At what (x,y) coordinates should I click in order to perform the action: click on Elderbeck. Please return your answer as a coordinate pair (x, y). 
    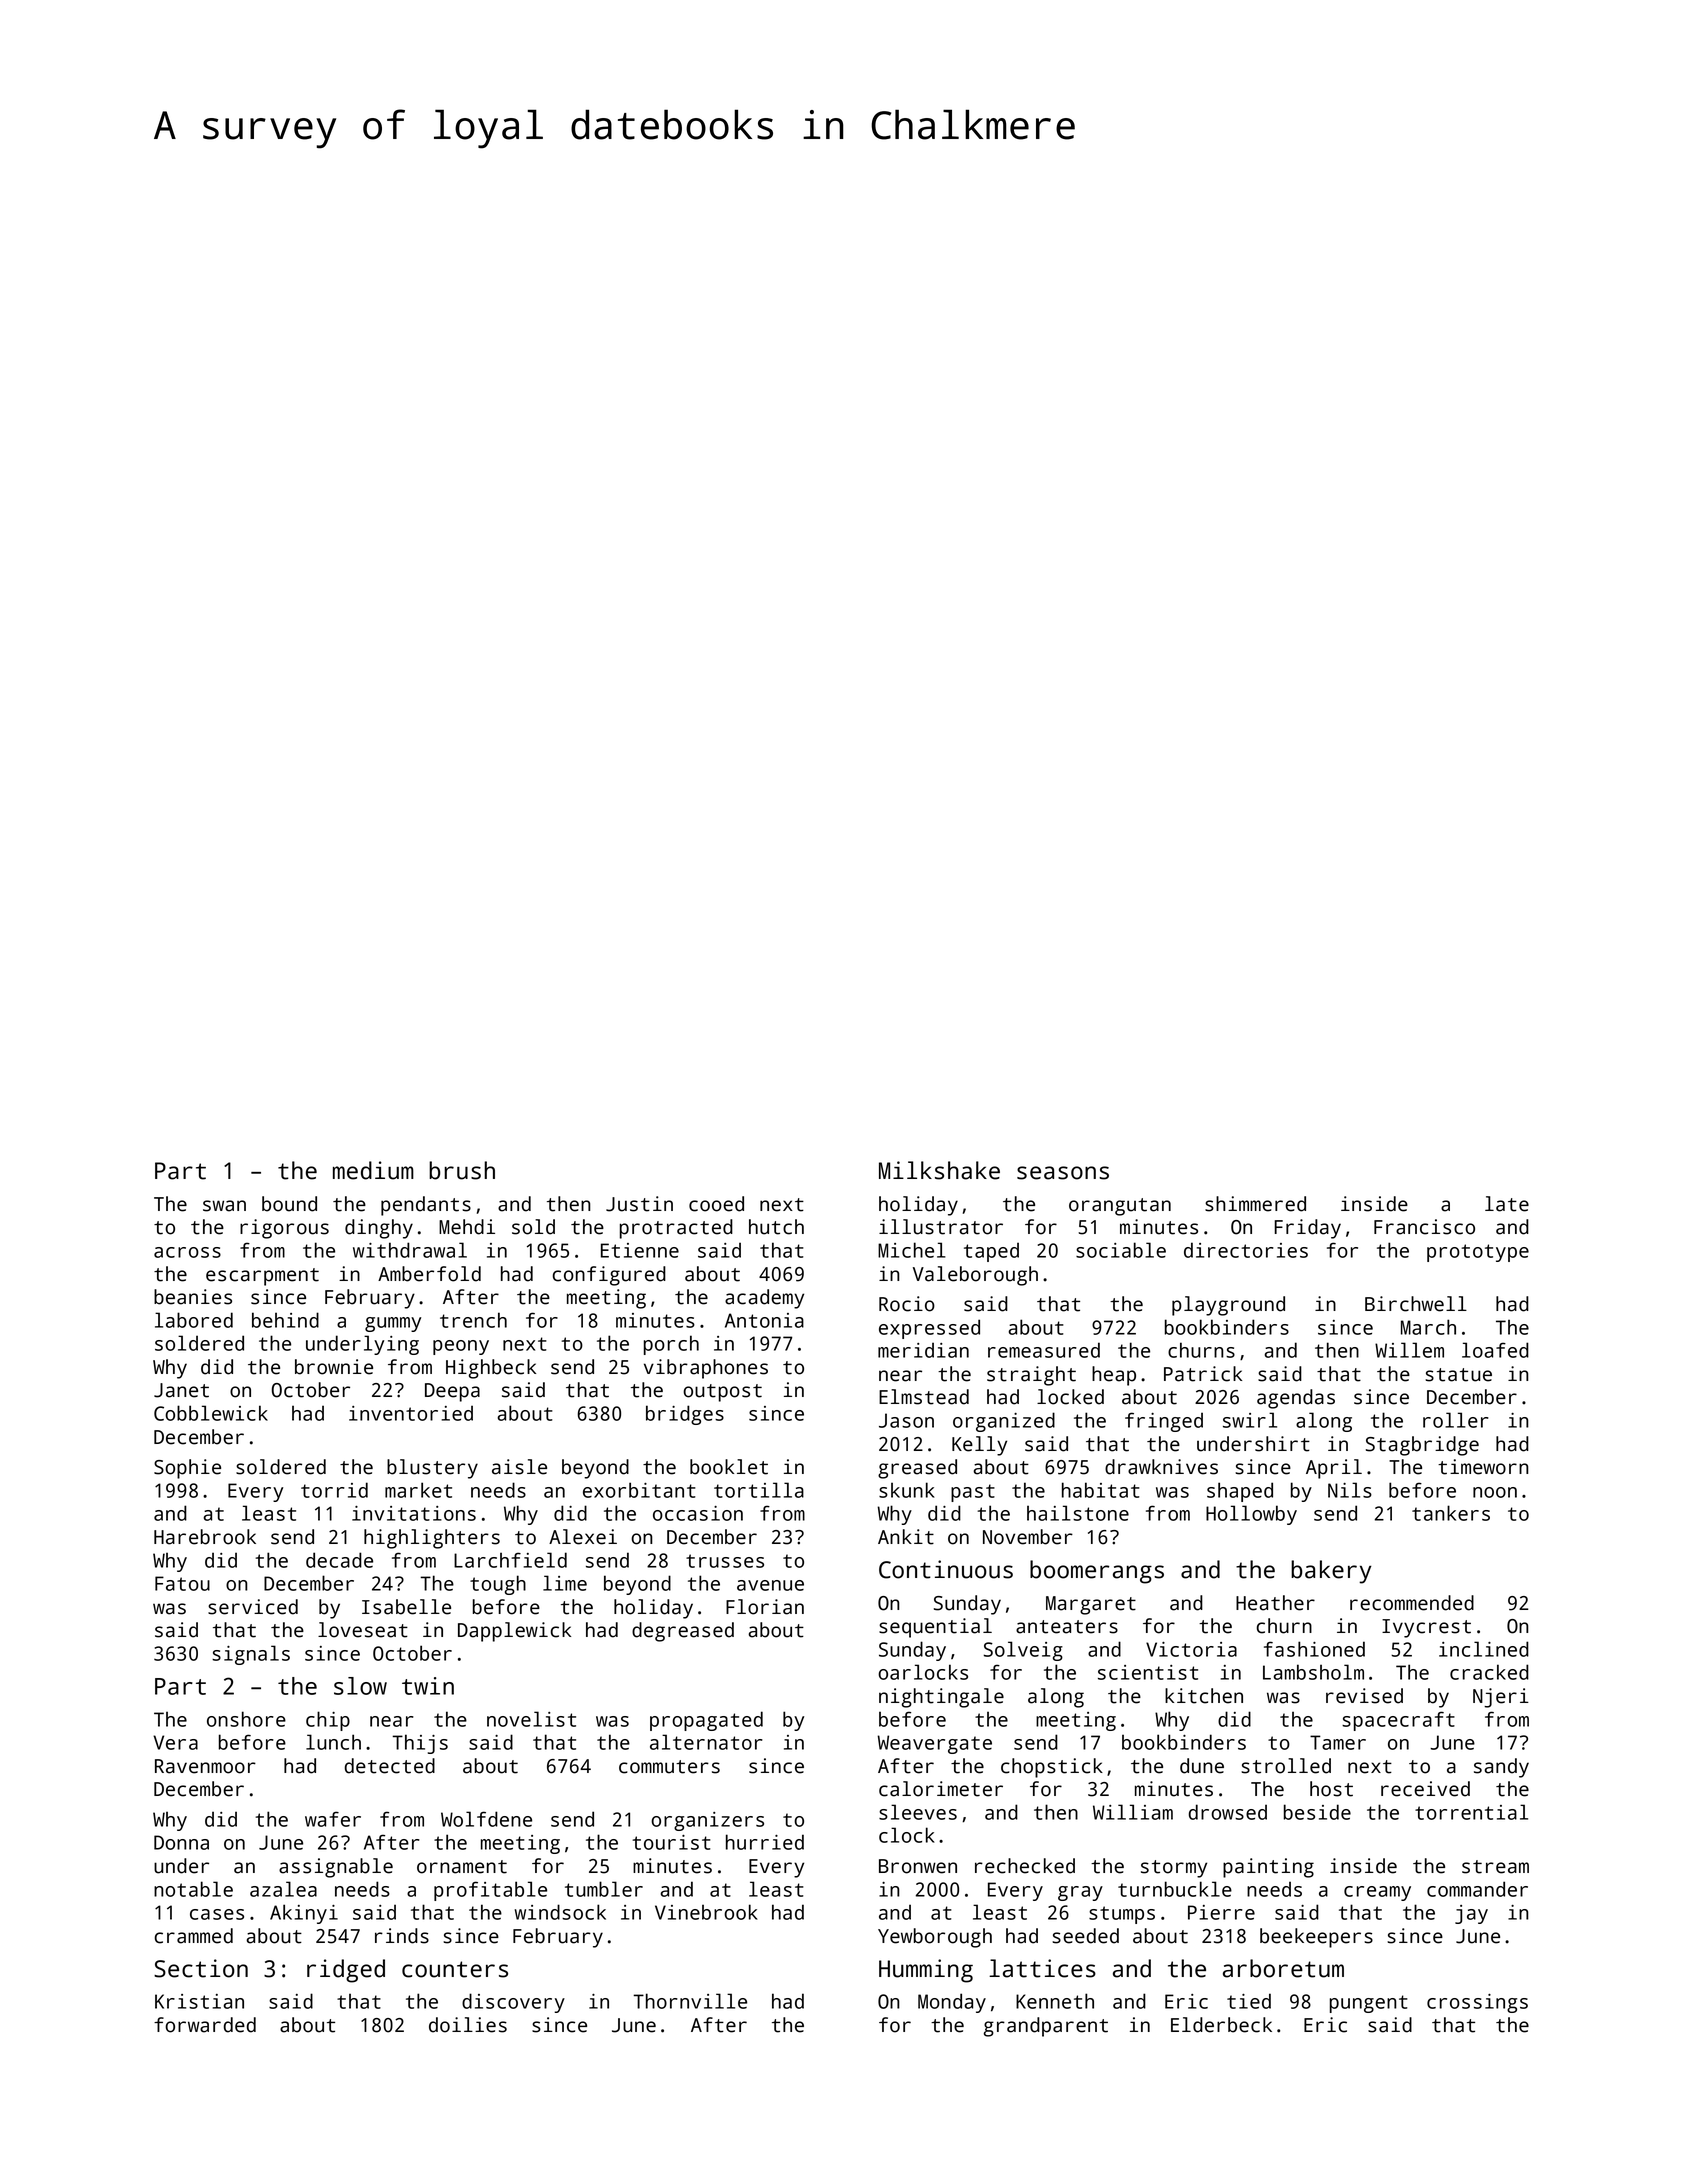
    Looking at the image, I should click on (1221, 2025).
